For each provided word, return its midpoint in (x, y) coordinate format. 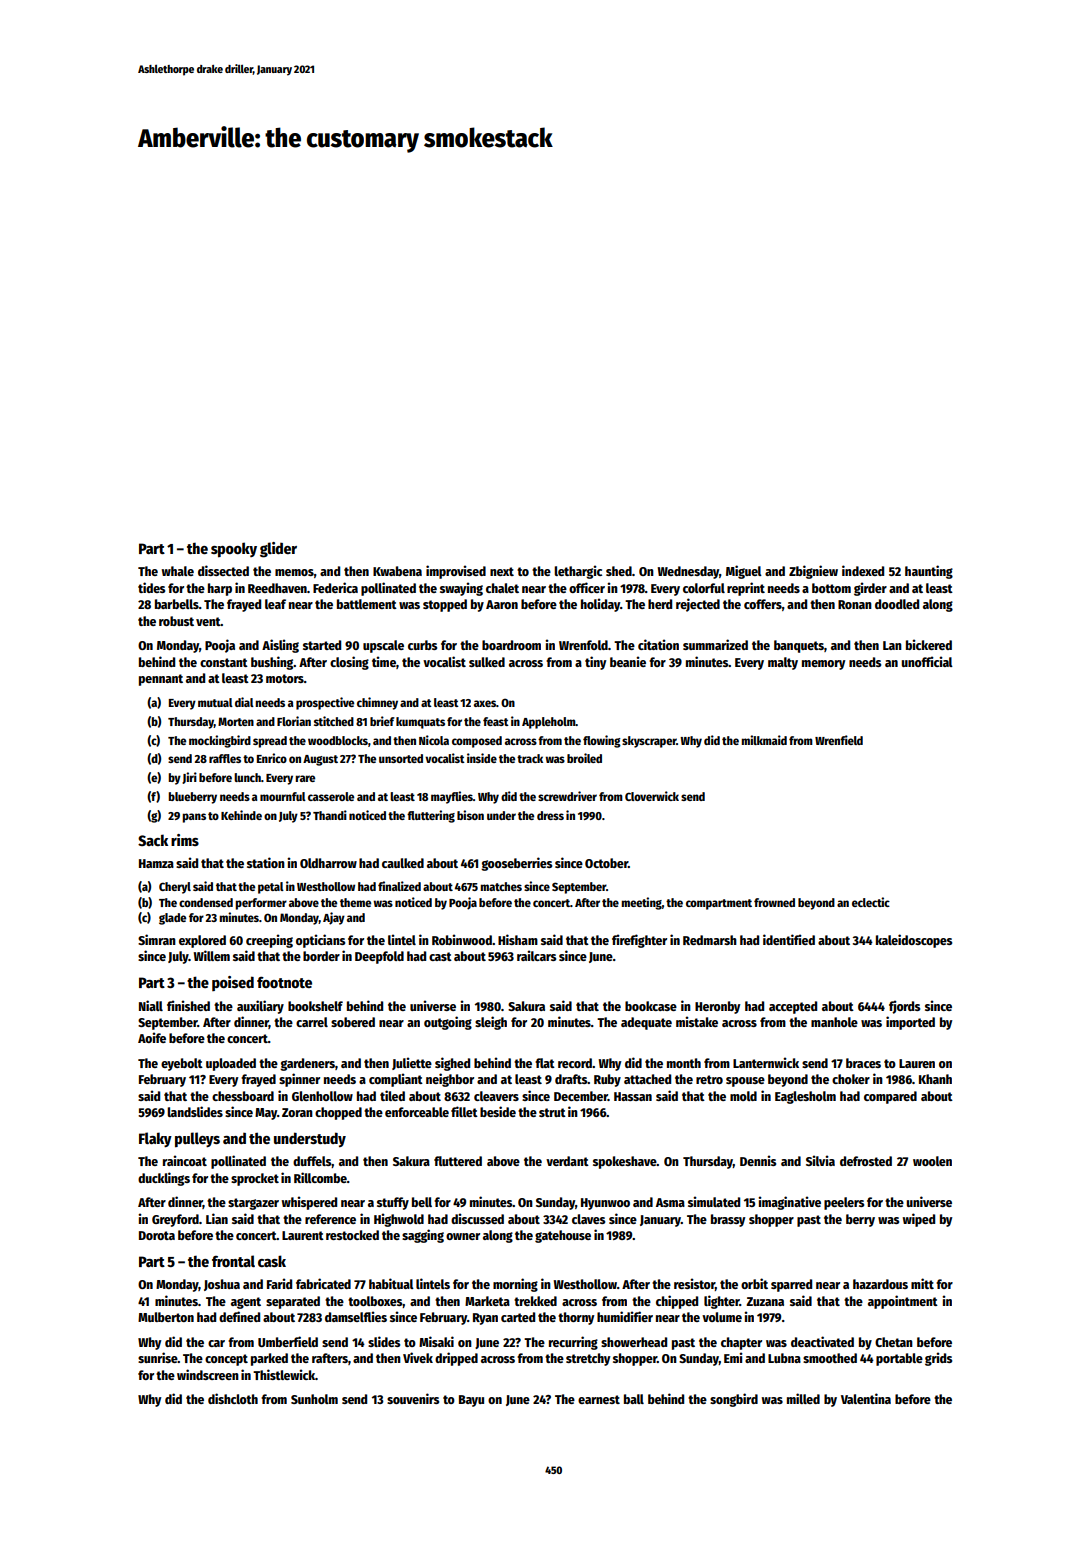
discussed (477, 1218)
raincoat (185, 1160)
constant (224, 662)
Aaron (502, 604)
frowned (774, 902)
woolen (932, 1161)
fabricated (323, 1283)
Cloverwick (652, 796)
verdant (567, 1161)
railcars (536, 955)
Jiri (189, 778)
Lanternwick (766, 1062)
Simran (157, 939)
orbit (754, 1283)
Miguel (744, 572)
